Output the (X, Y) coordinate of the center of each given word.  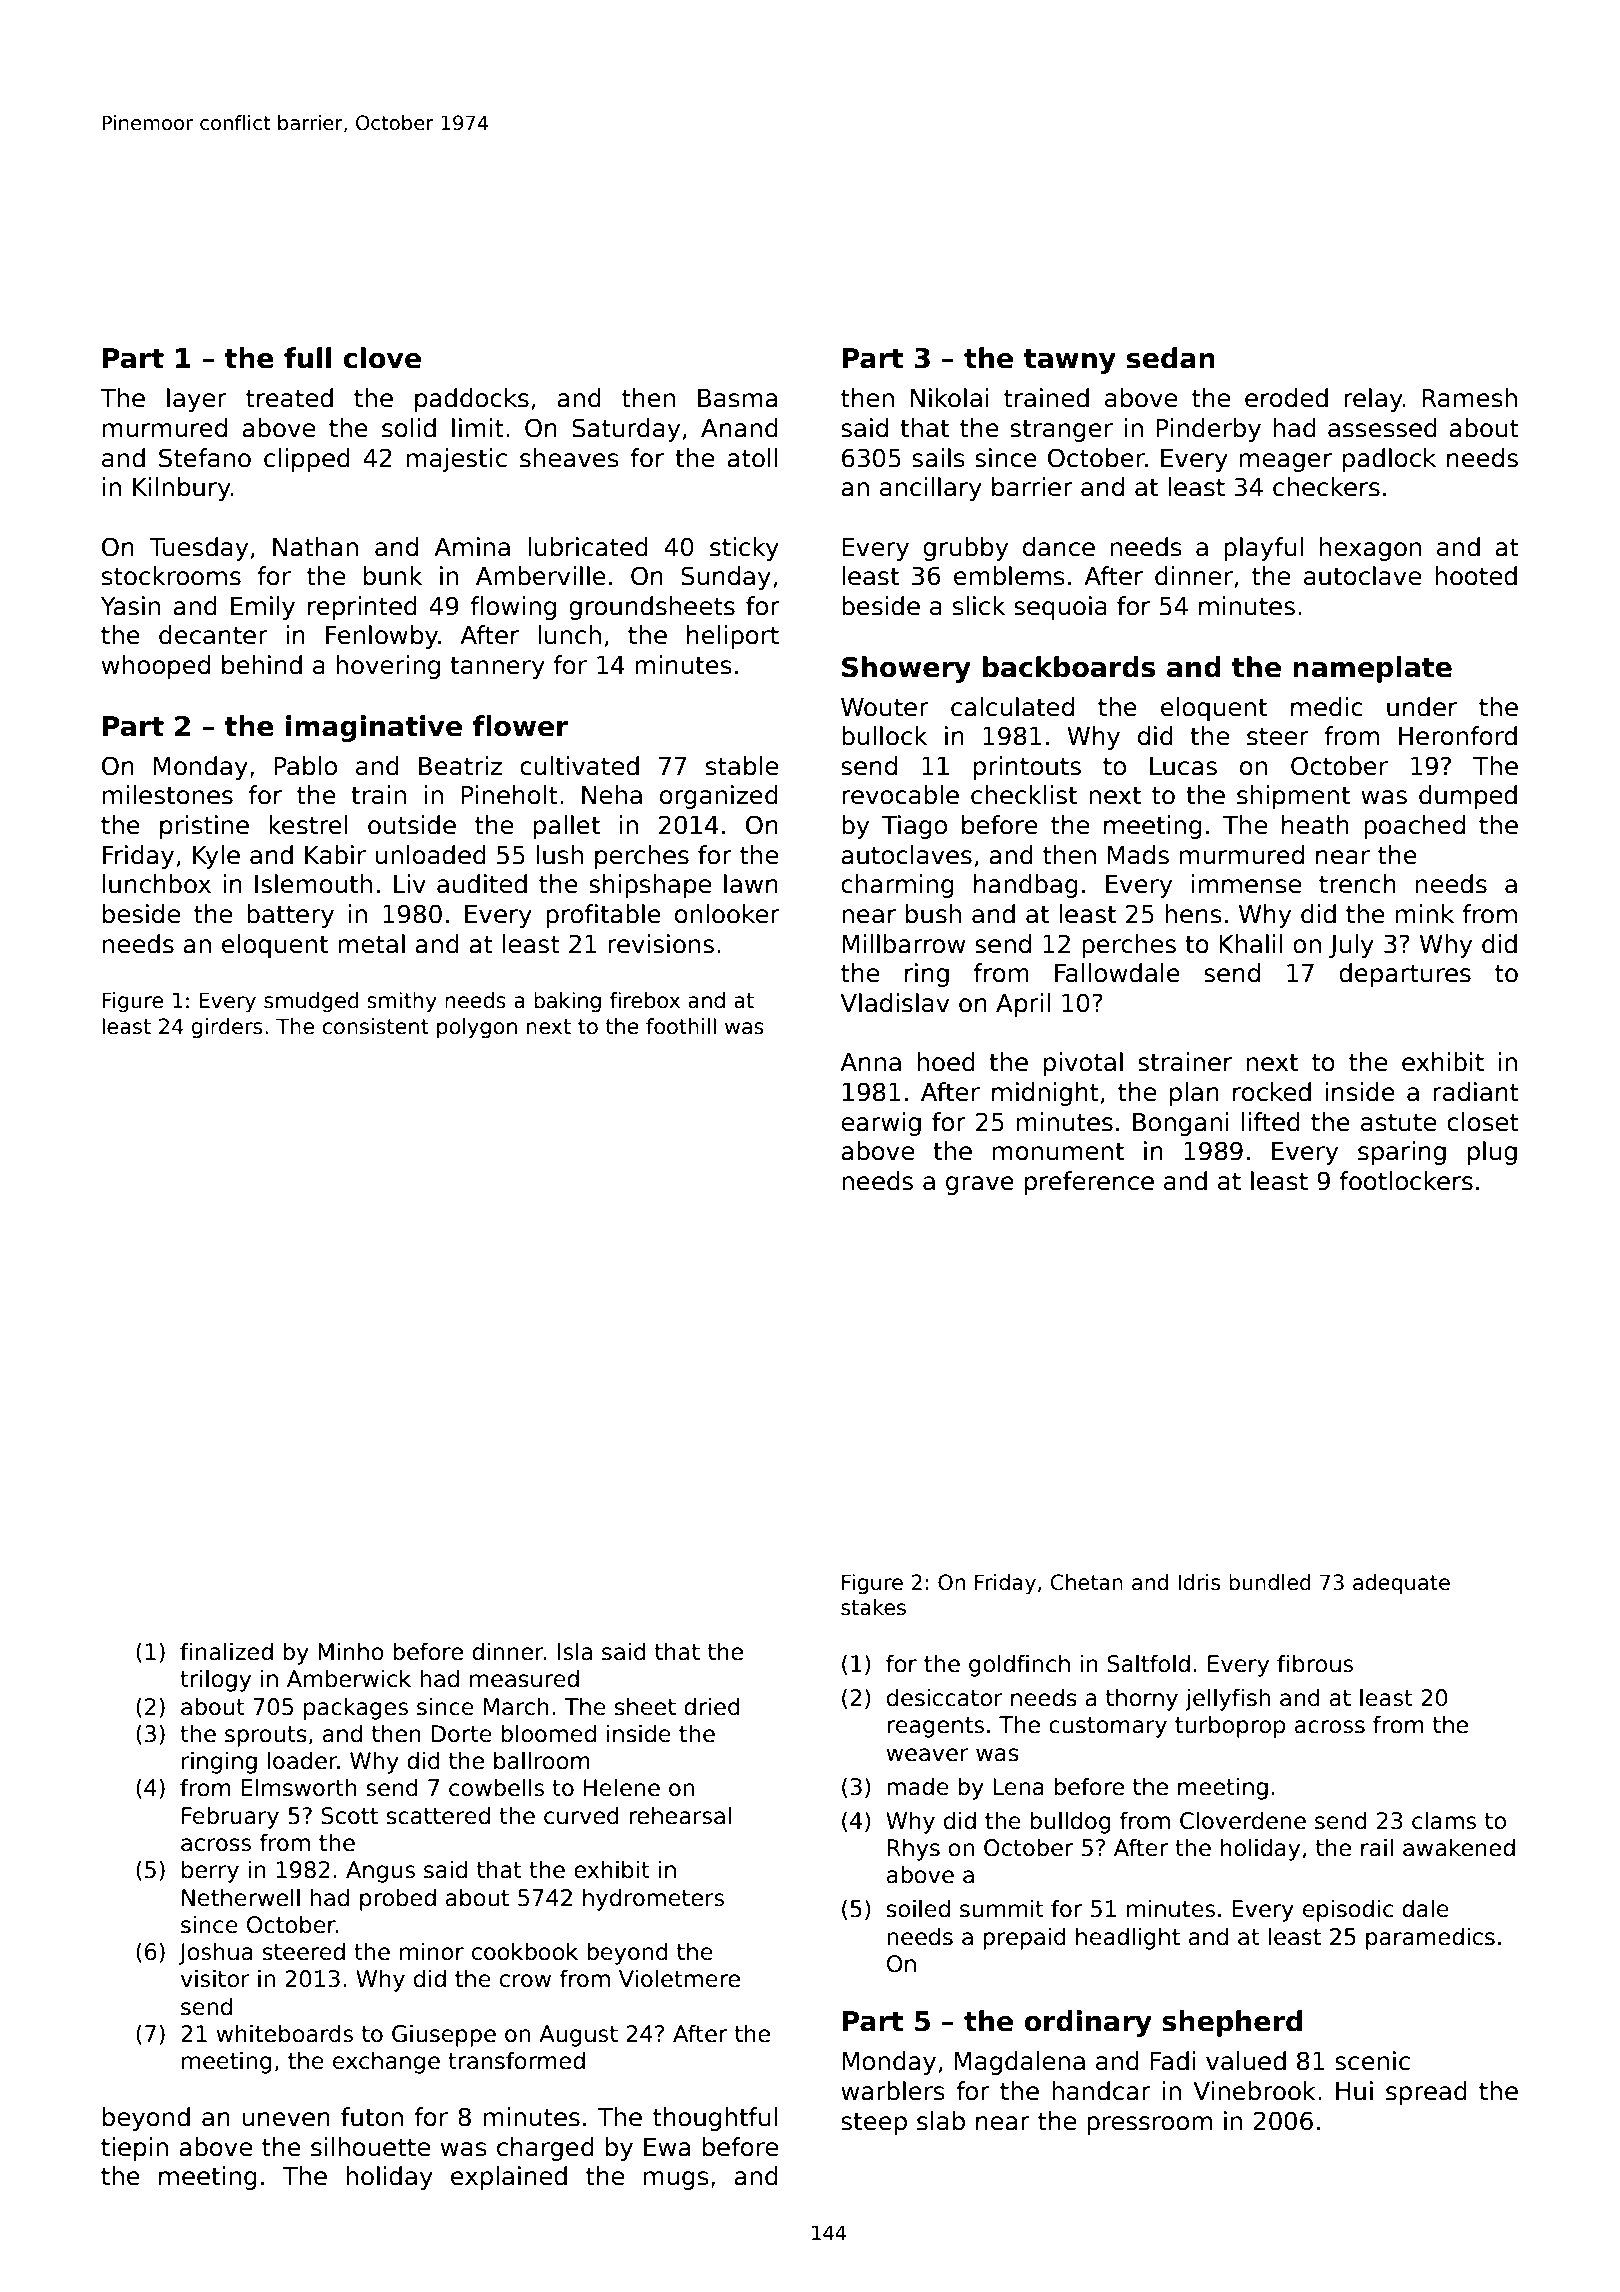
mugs (676, 2180)
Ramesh (1469, 398)
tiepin (134, 2149)
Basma (737, 398)
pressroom (1149, 2125)
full (307, 358)
